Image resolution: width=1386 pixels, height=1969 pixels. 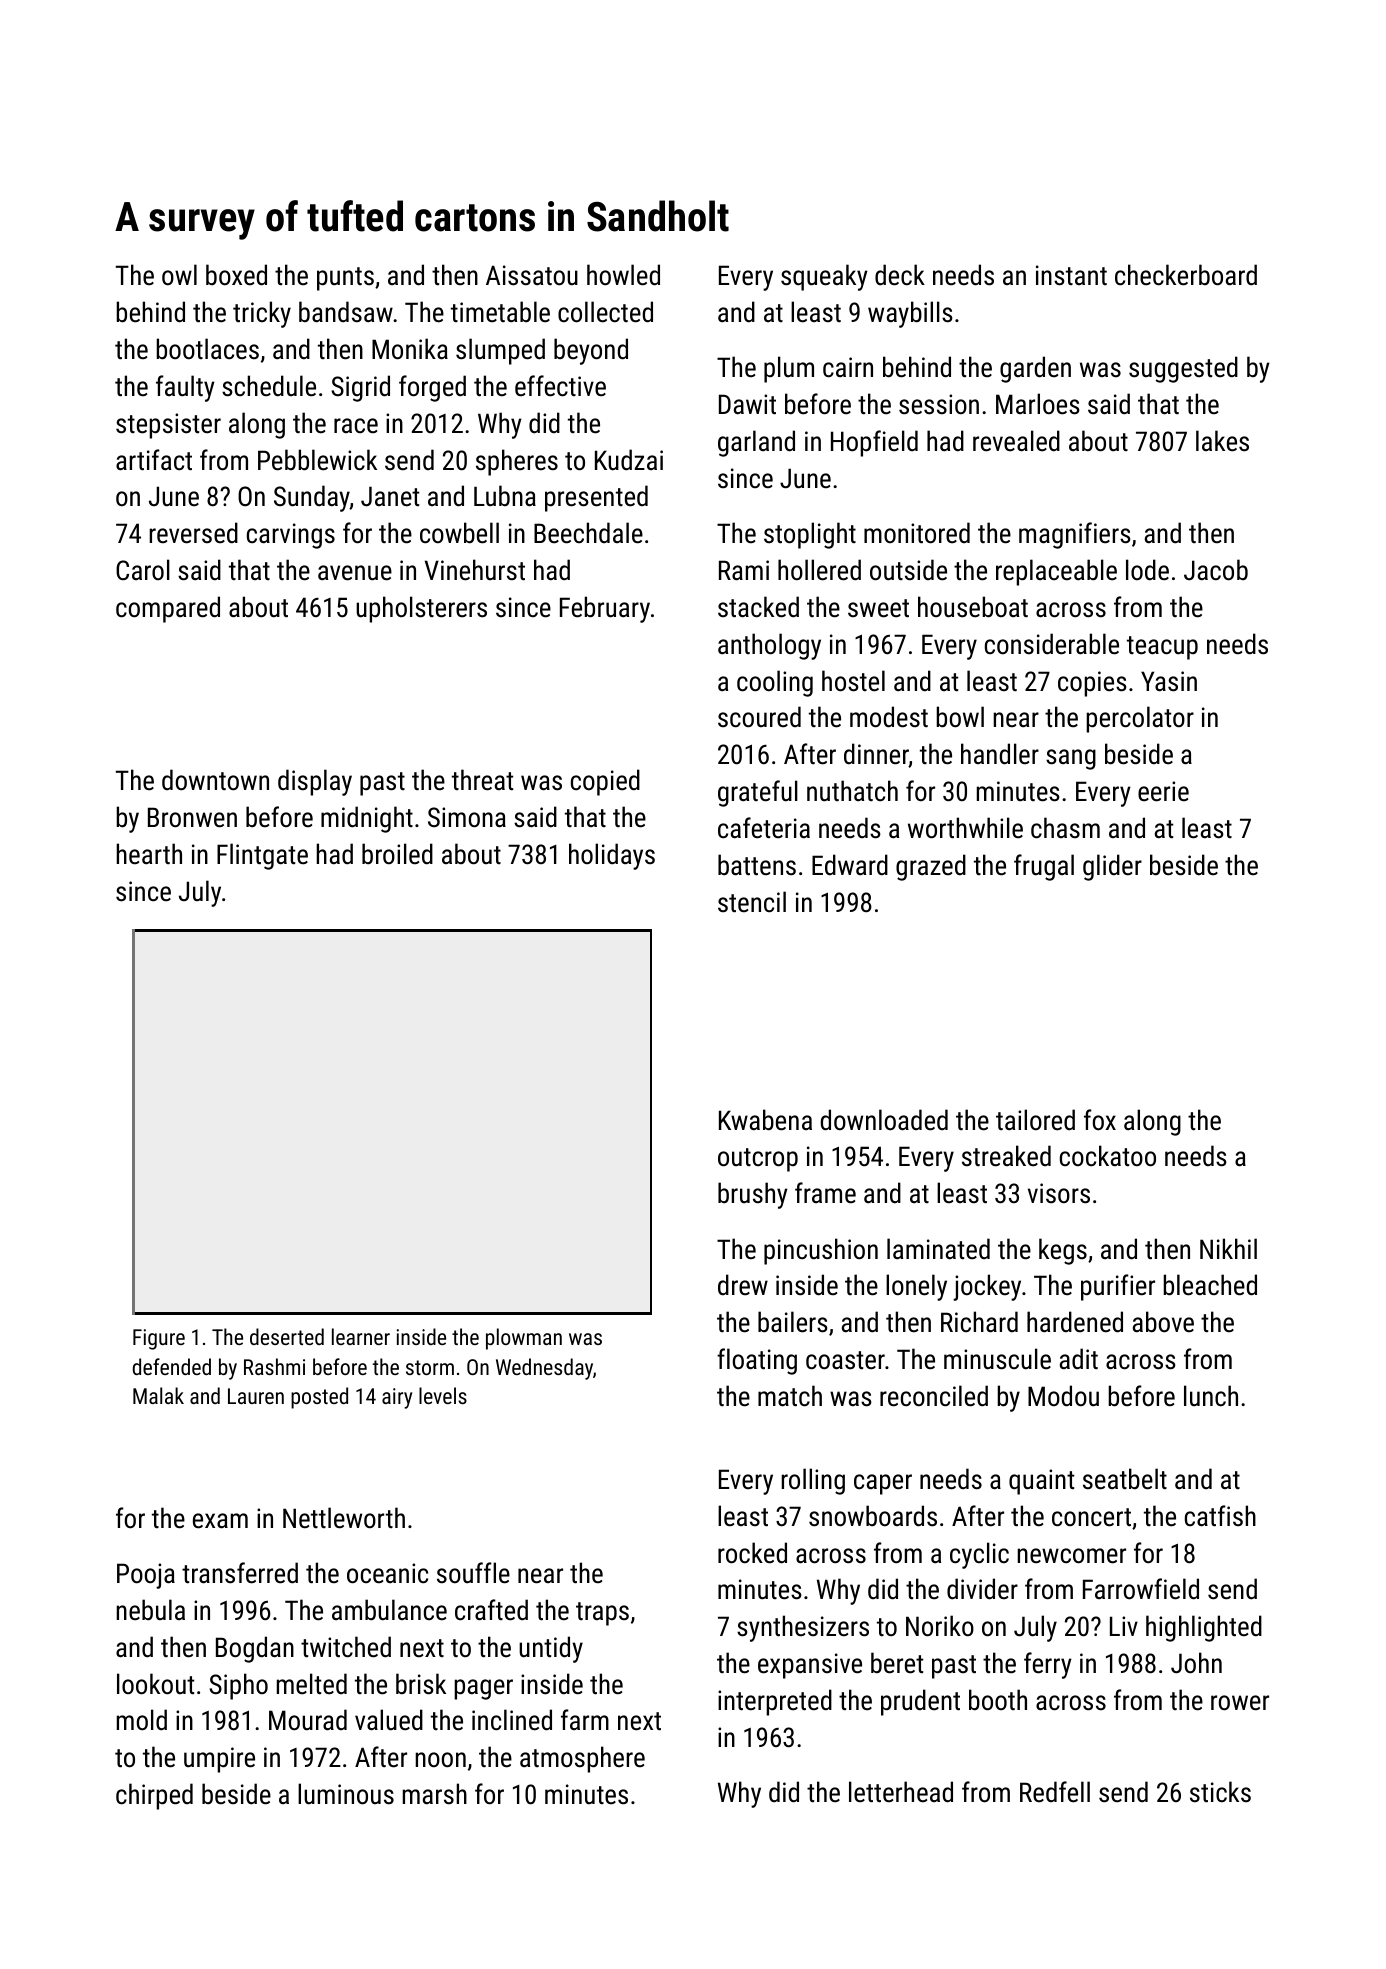 I want to click on houseboat, so click(x=973, y=607).
